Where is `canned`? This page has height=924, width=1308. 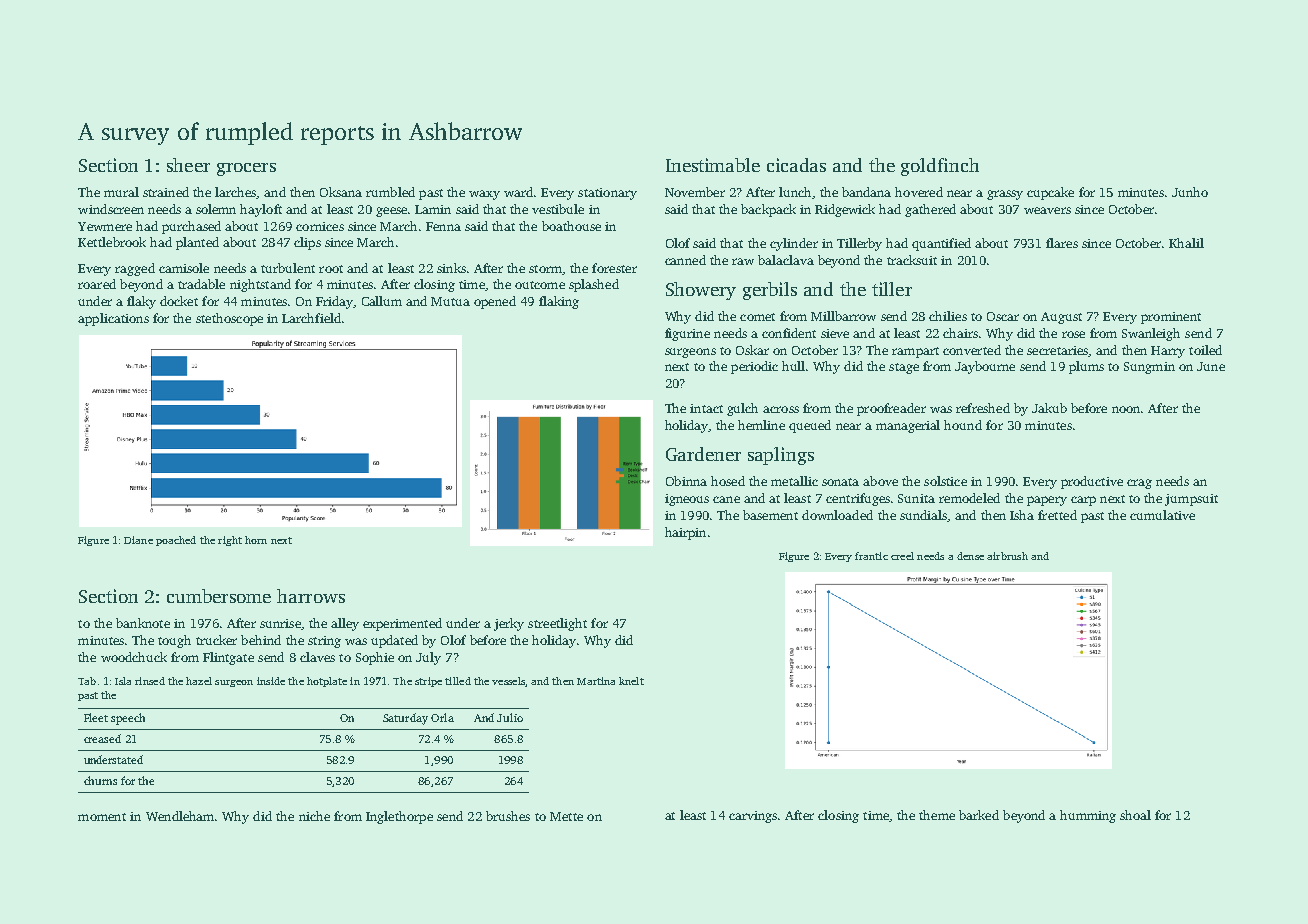 canned is located at coordinates (685, 260).
